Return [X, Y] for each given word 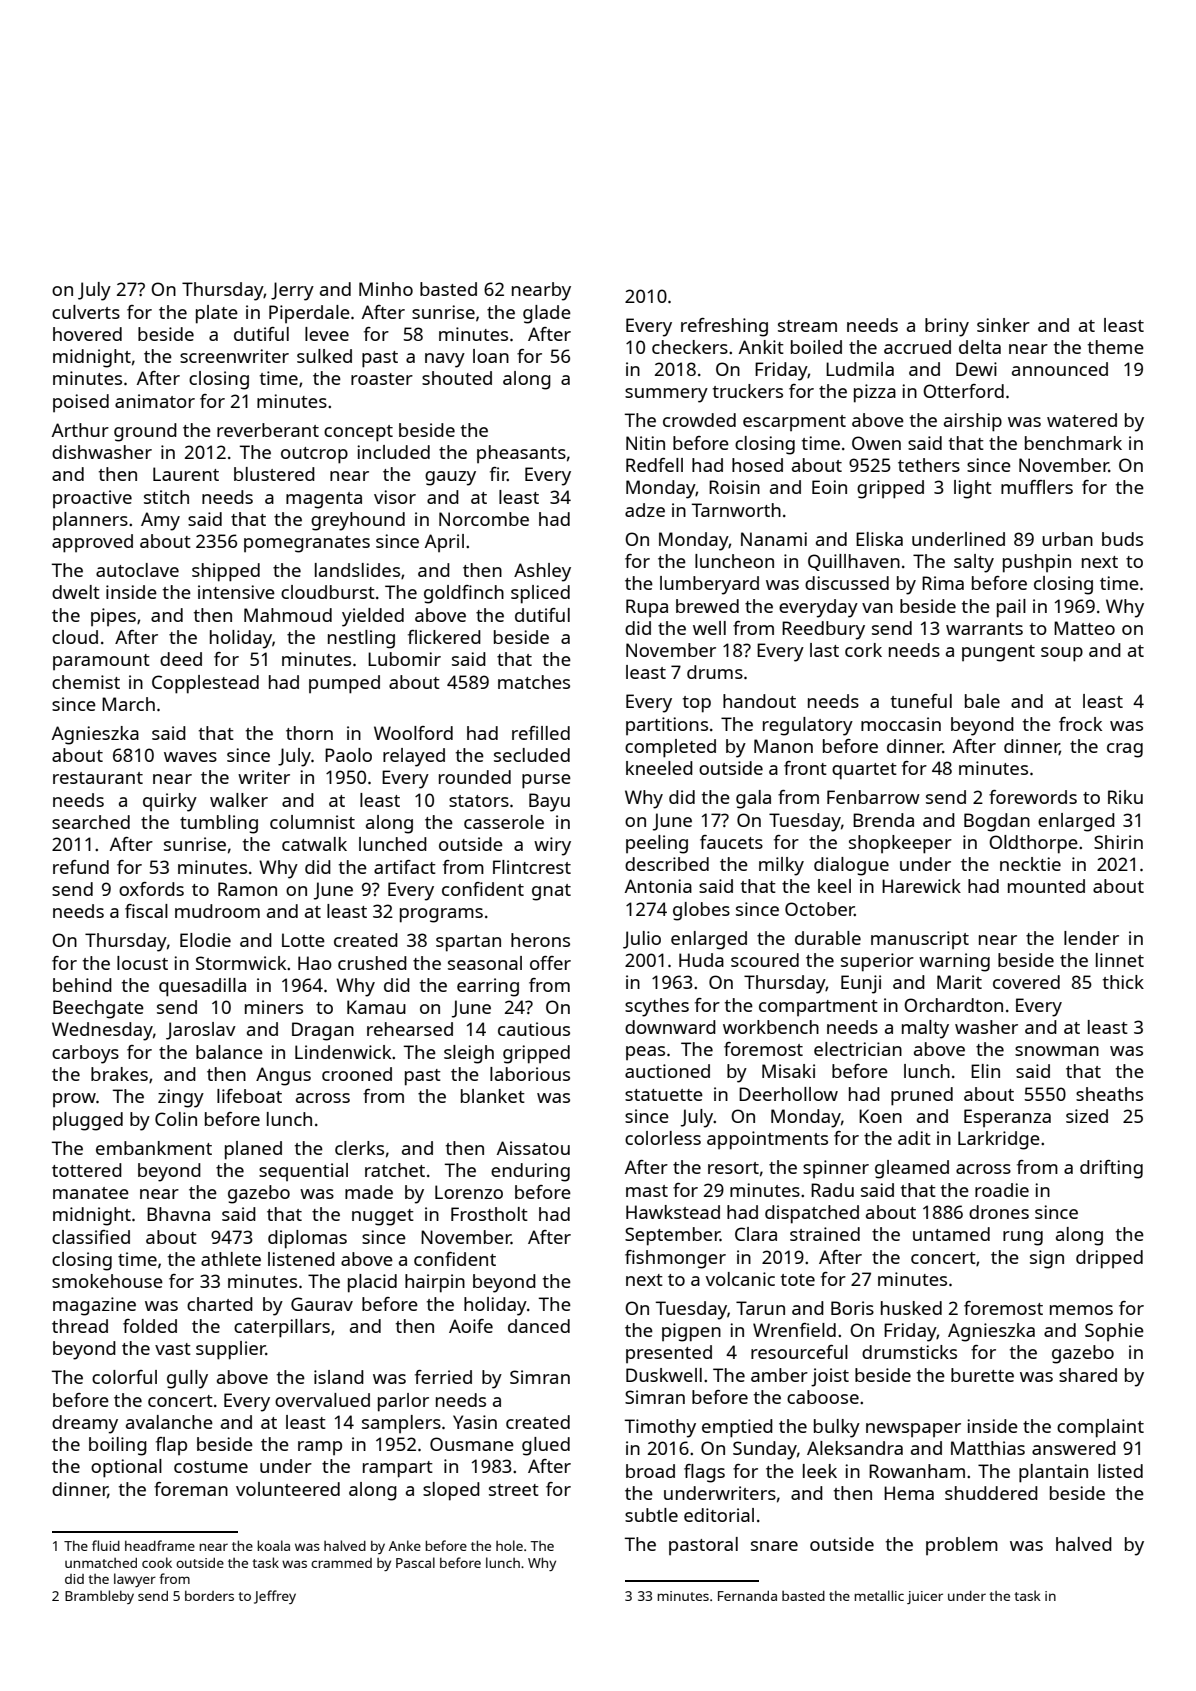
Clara [756, 1234]
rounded [475, 777]
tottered [87, 1170]
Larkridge [999, 1140]
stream [807, 326]
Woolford [413, 733]
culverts [86, 312]
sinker [1003, 325]
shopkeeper [900, 844]
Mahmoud [288, 615]
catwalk [314, 844]
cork [863, 650]
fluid [106, 1545]
